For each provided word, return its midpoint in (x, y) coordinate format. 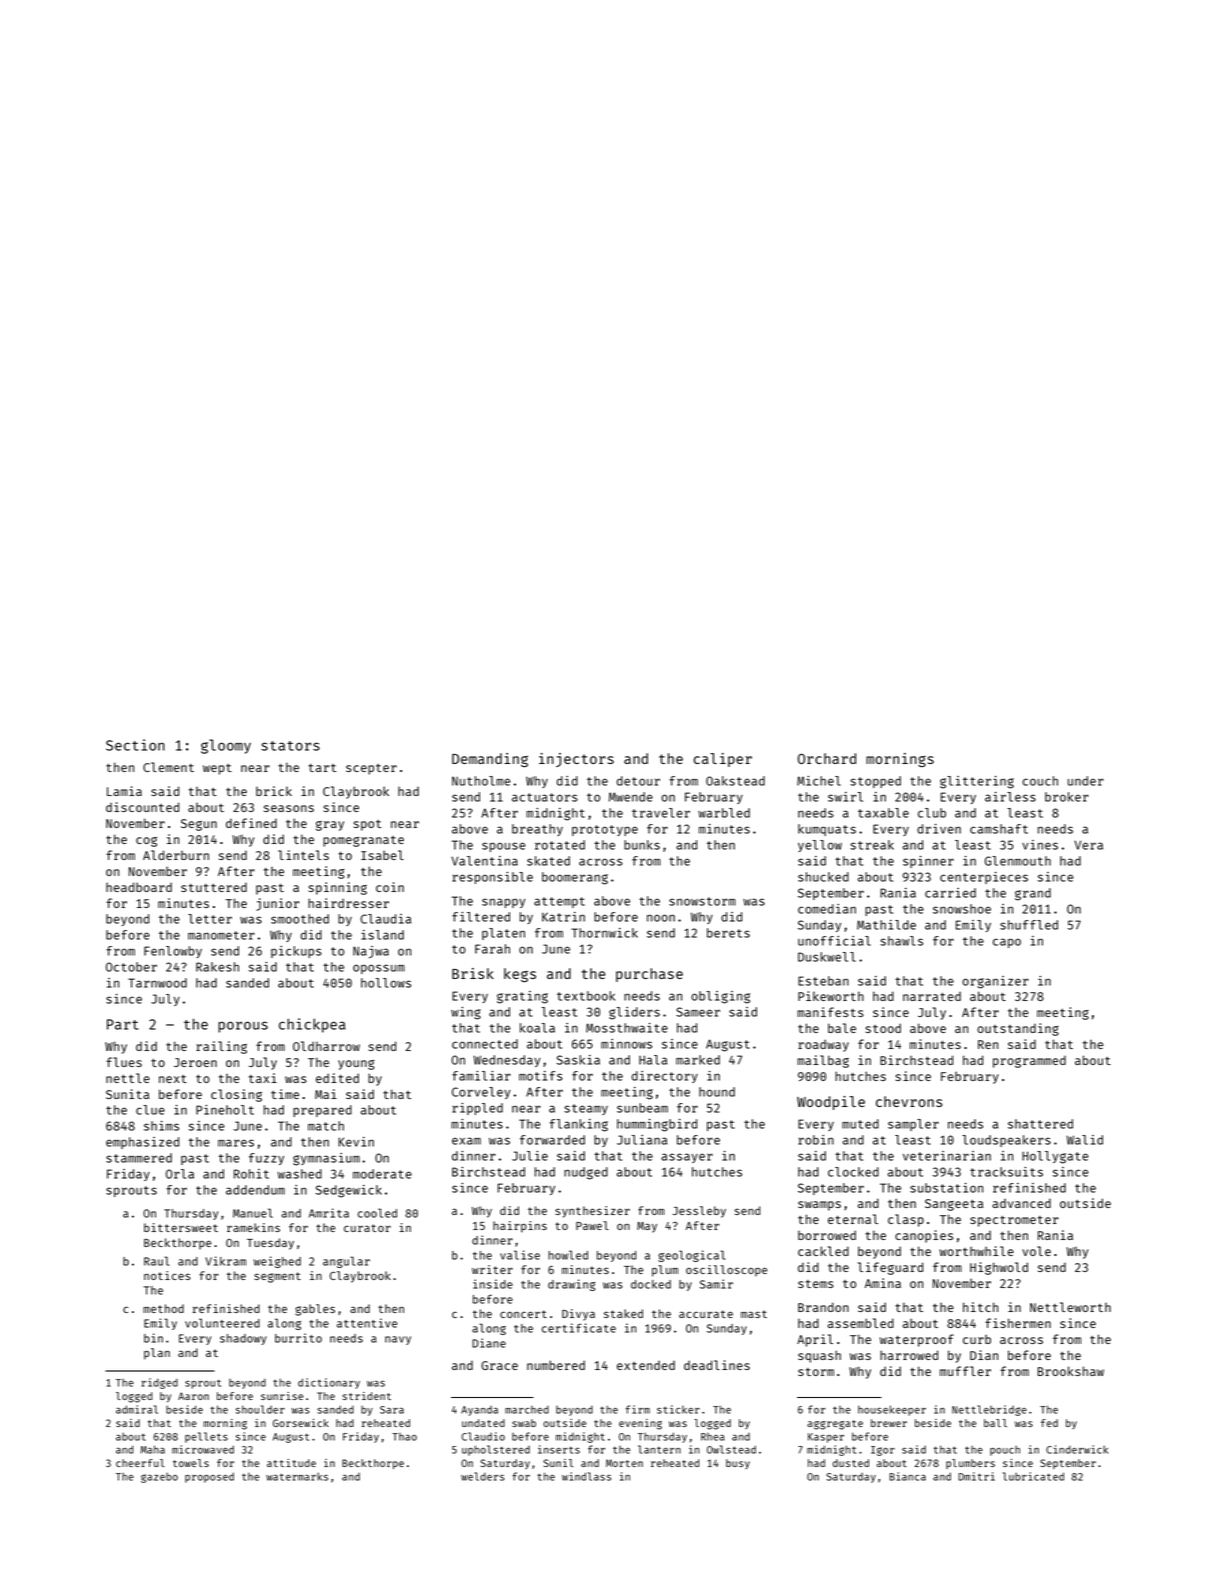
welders (483, 1476)
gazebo (159, 1478)
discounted (142, 807)
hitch (980, 1307)
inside (493, 1284)
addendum (255, 1190)
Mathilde (886, 925)
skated (548, 861)
